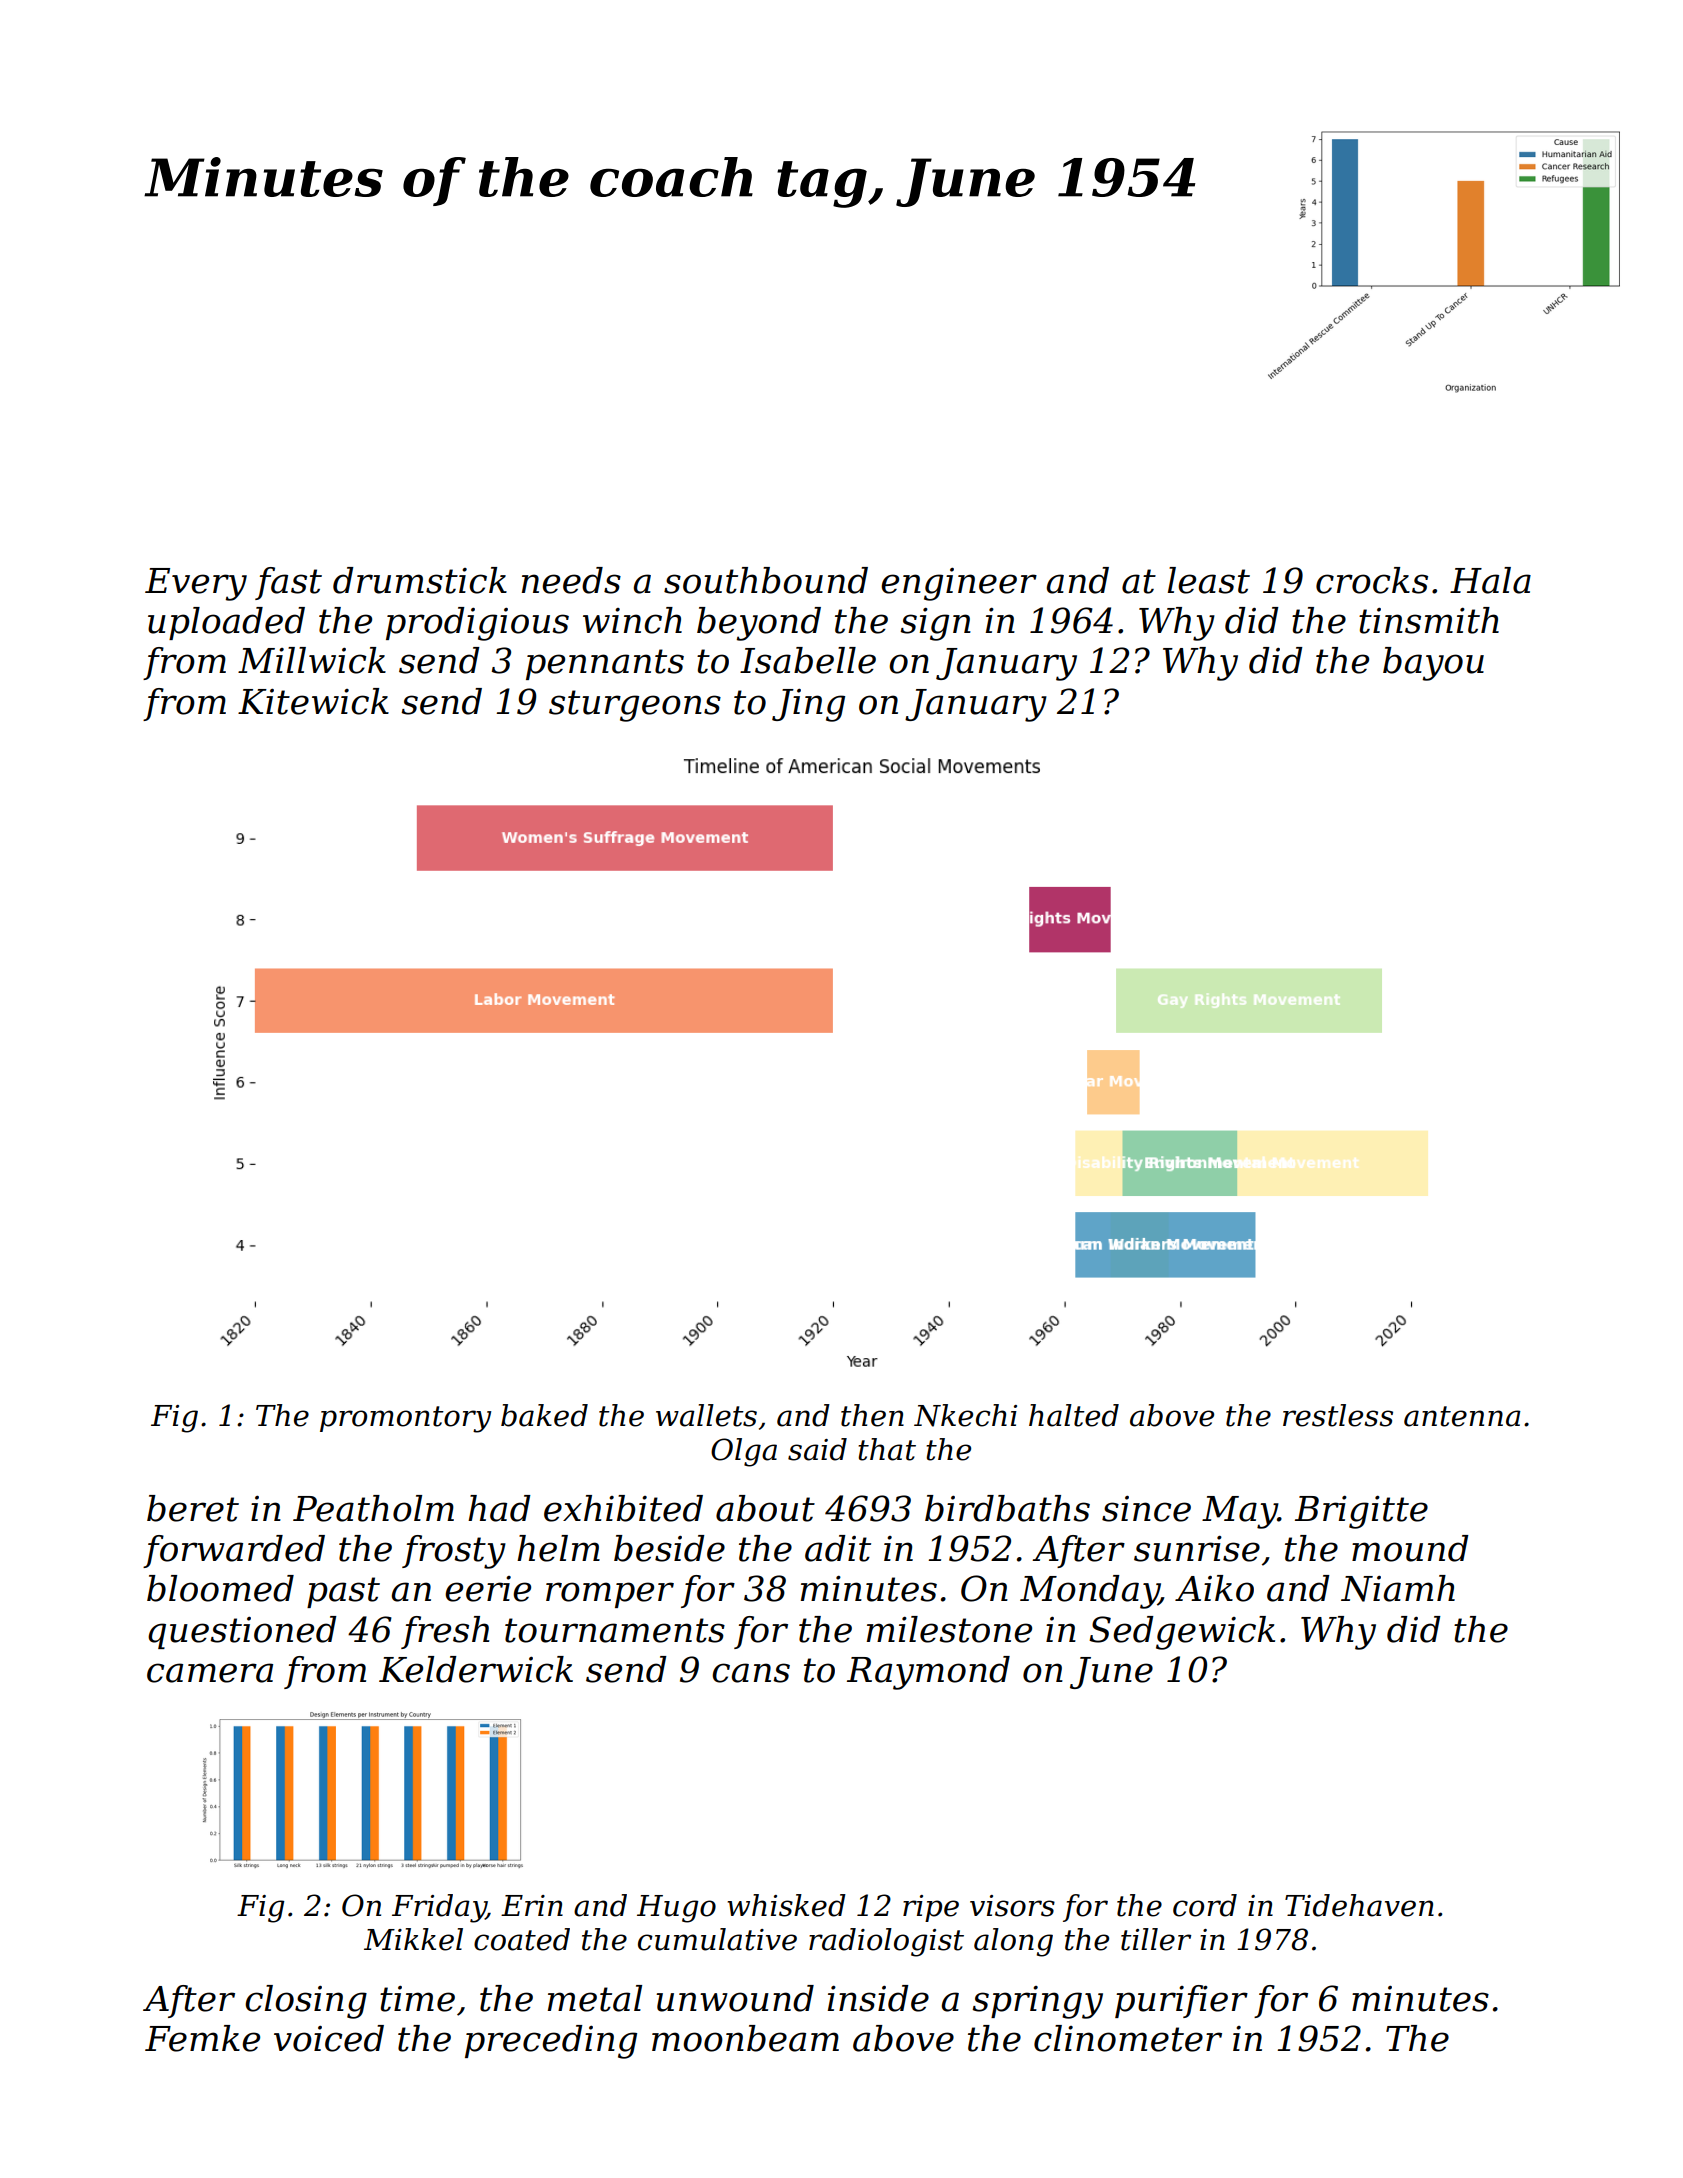 This image has height=2178, width=1683. I want to click on Jing, so click(808, 705).
